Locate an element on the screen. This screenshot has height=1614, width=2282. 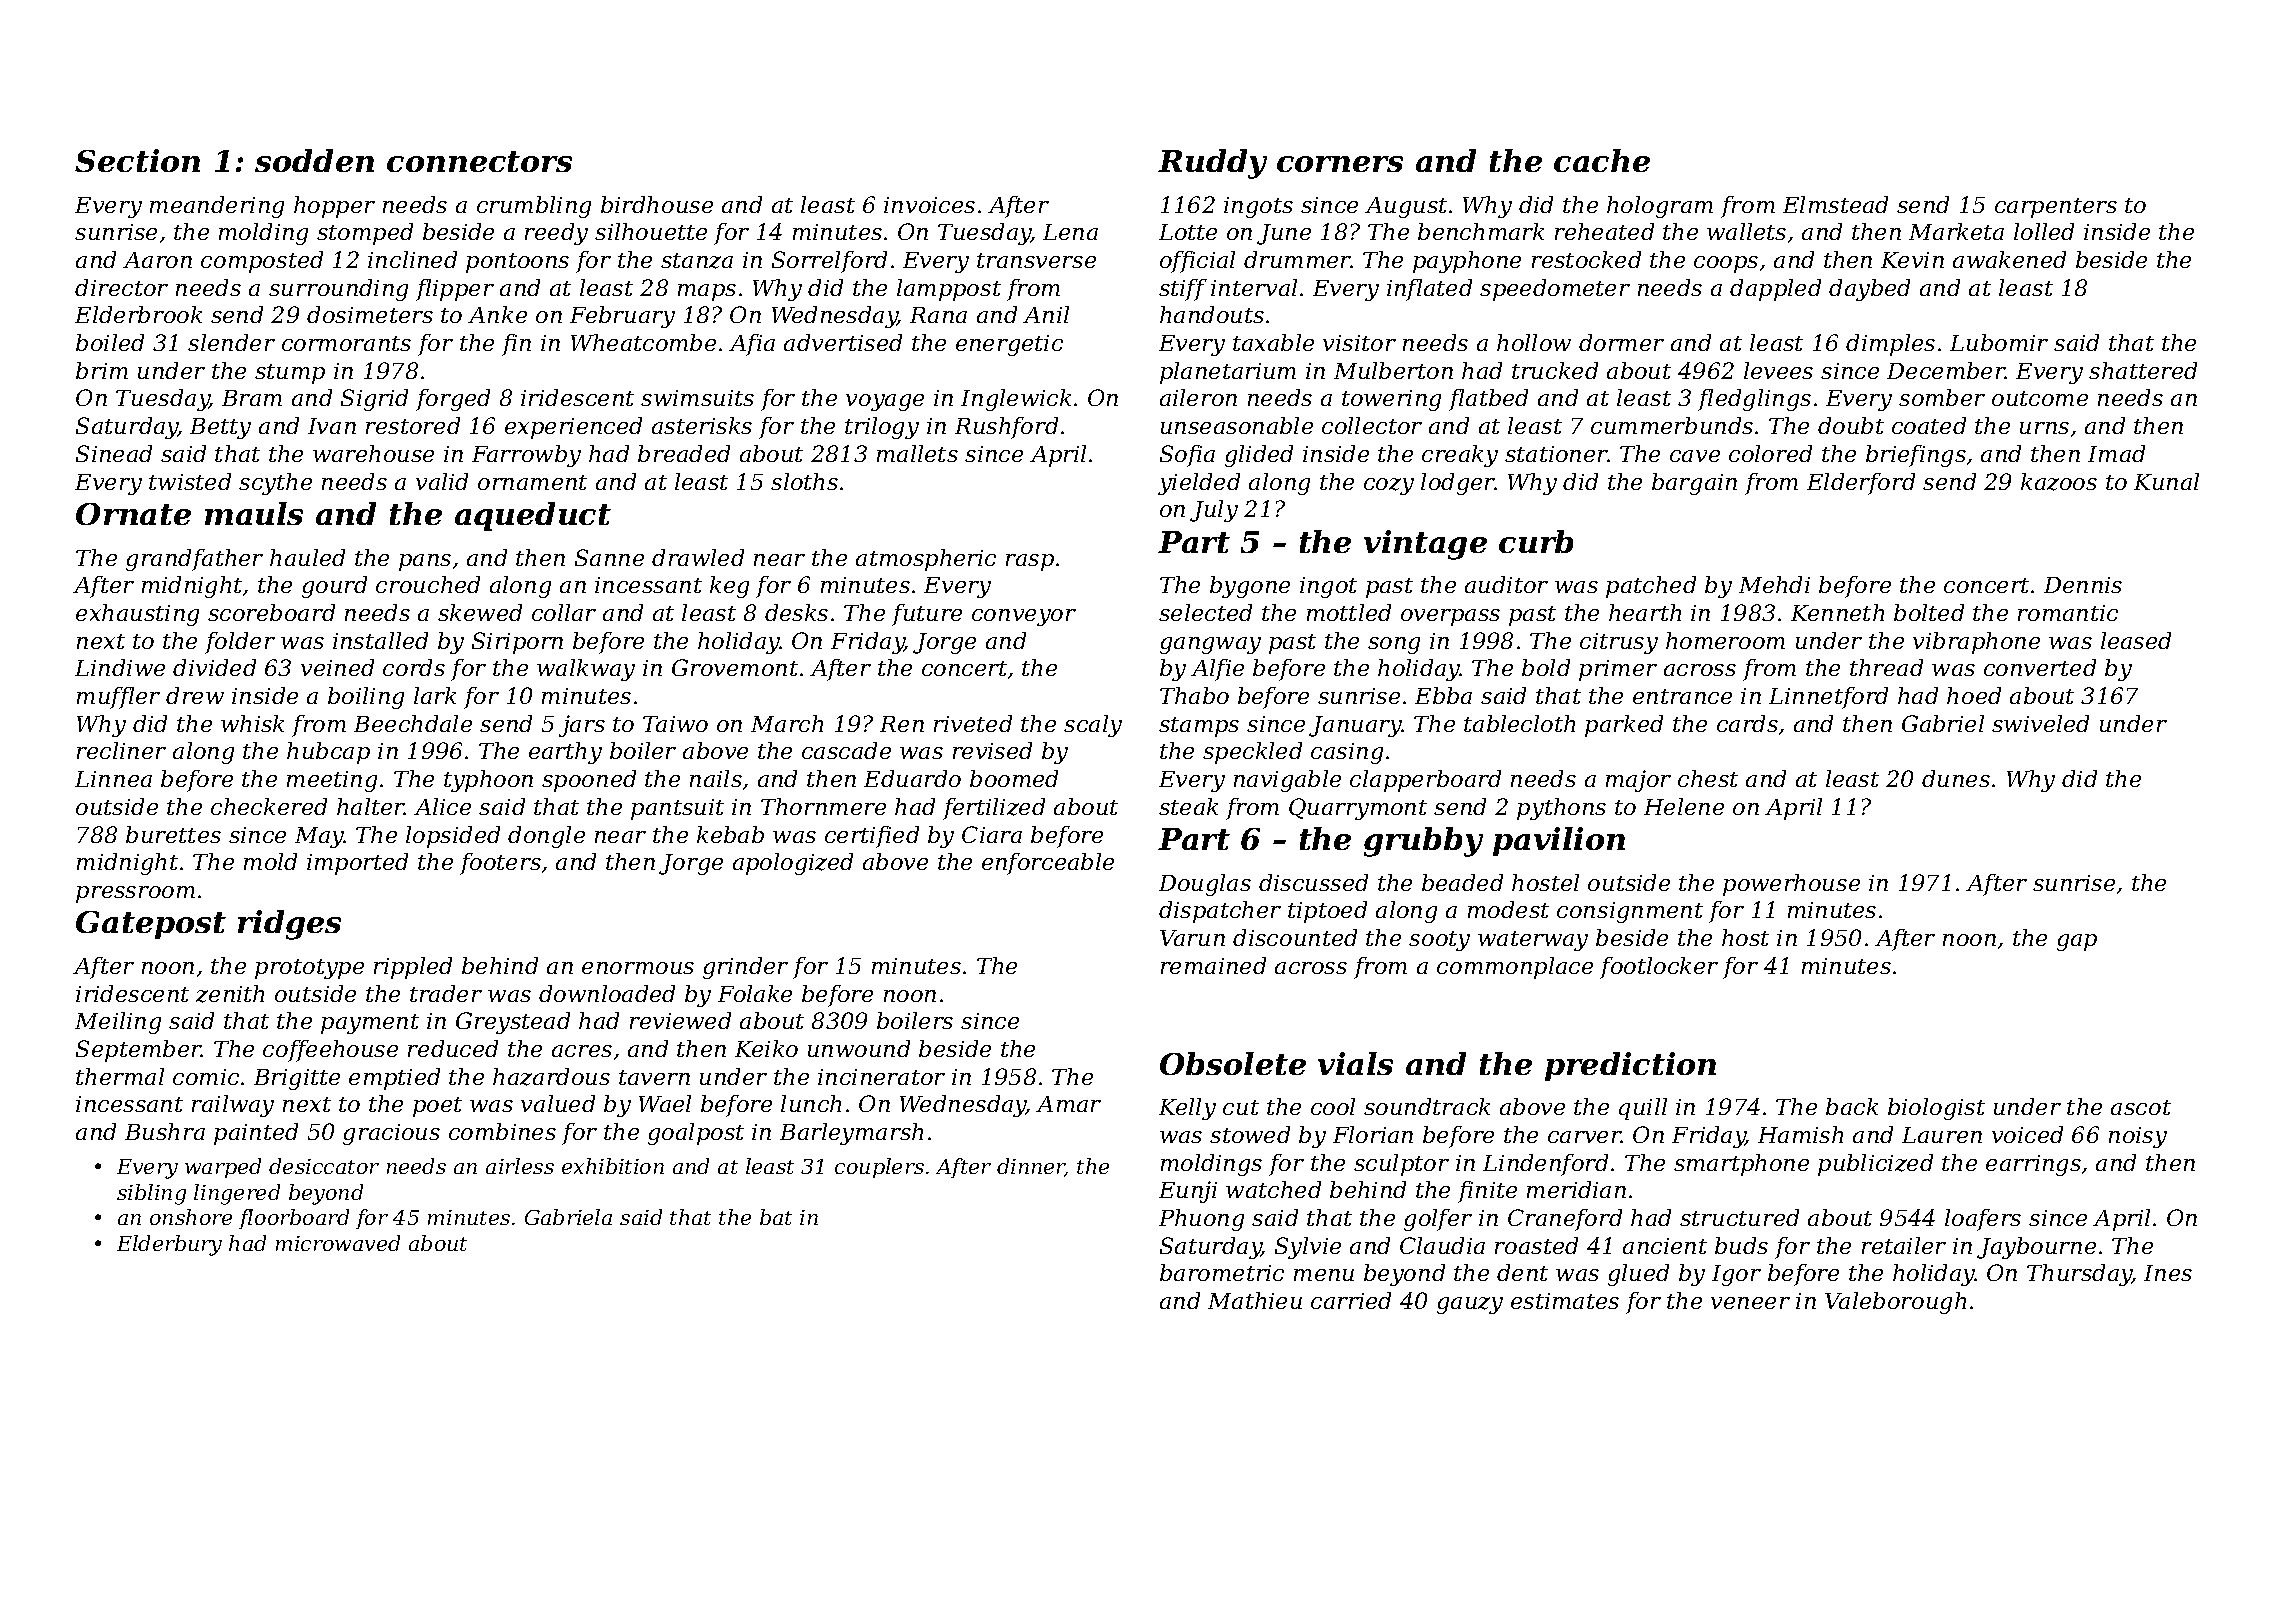
Lubomir is located at coordinates (1999, 342).
